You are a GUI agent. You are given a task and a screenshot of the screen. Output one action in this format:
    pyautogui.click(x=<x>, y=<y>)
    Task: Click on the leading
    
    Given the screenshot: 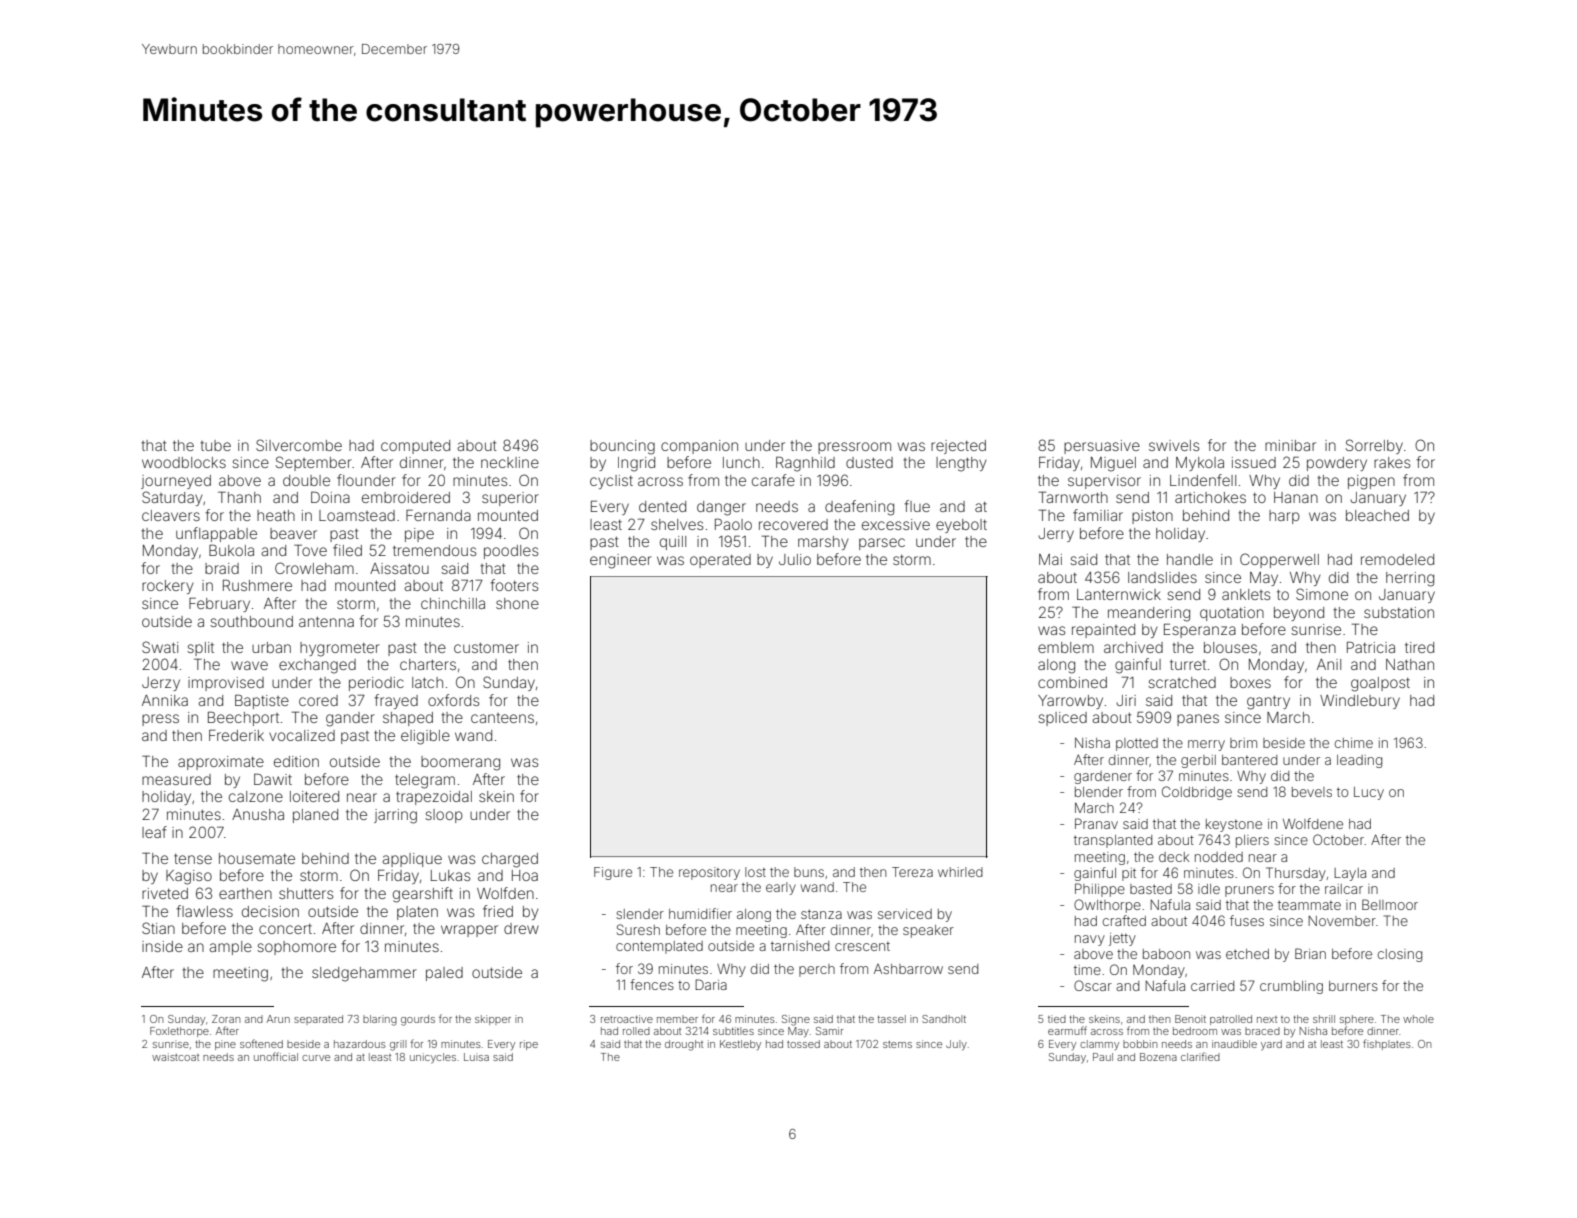 What is the action you would take?
    pyautogui.click(x=1359, y=761)
